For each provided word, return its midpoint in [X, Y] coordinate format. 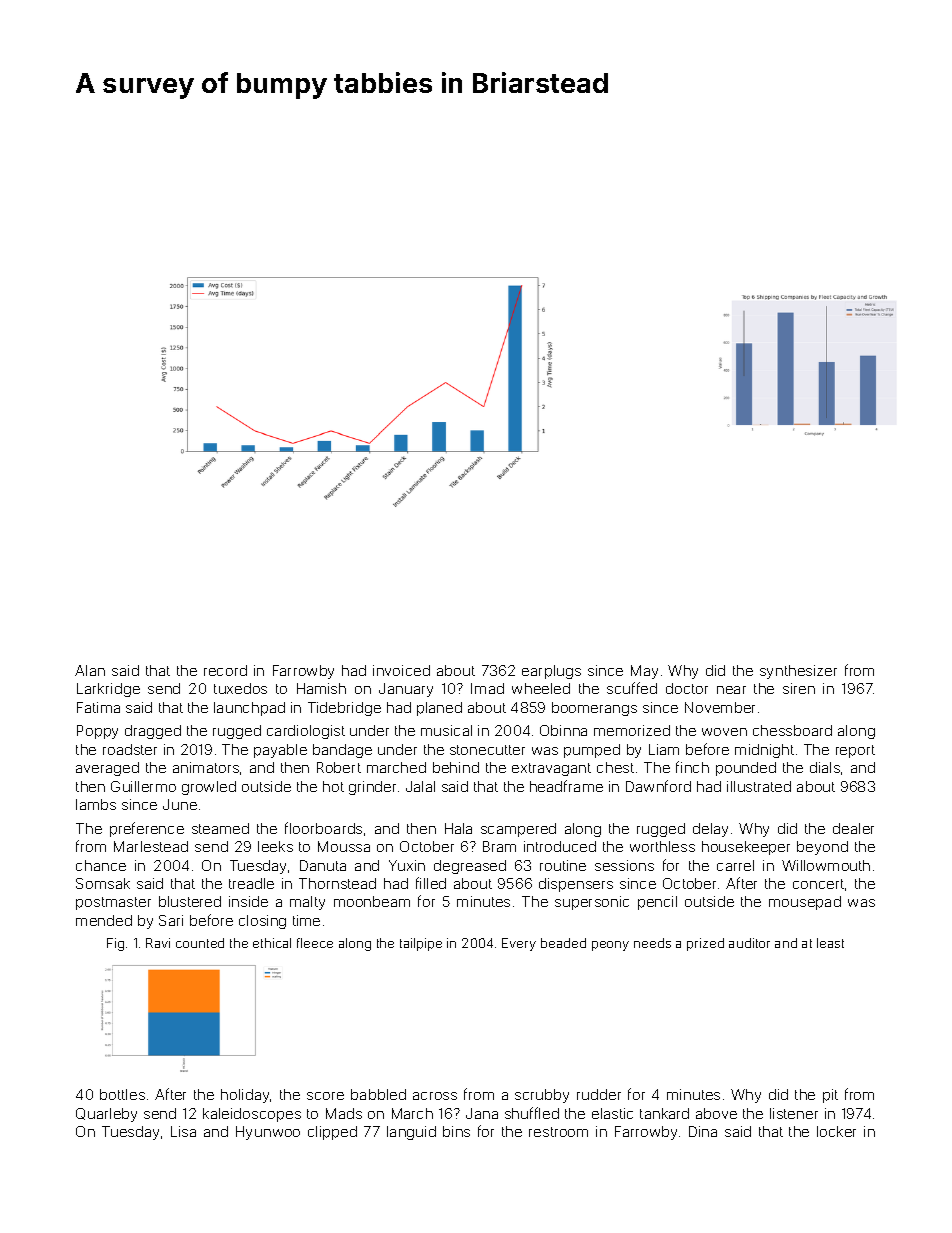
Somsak [103, 883]
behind [456, 767]
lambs [96, 804]
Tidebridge [344, 709]
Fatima [98, 707]
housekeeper [746, 848]
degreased [470, 867]
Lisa [183, 1131]
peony [610, 946]
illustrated [759, 786]
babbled [378, 1094]
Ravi [158, 943]
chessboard [792, 730]
